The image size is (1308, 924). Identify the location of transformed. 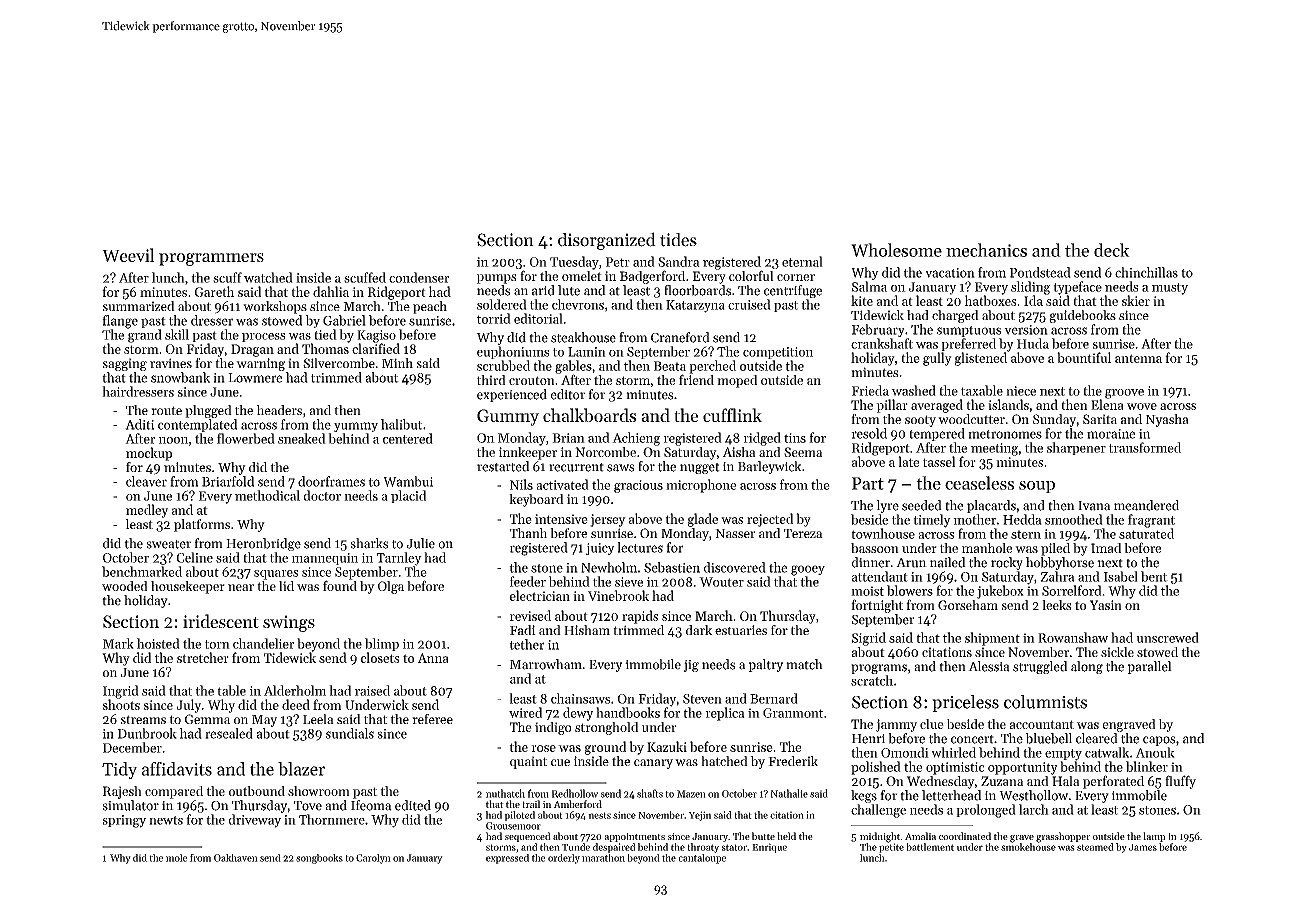
(1145, 447).
